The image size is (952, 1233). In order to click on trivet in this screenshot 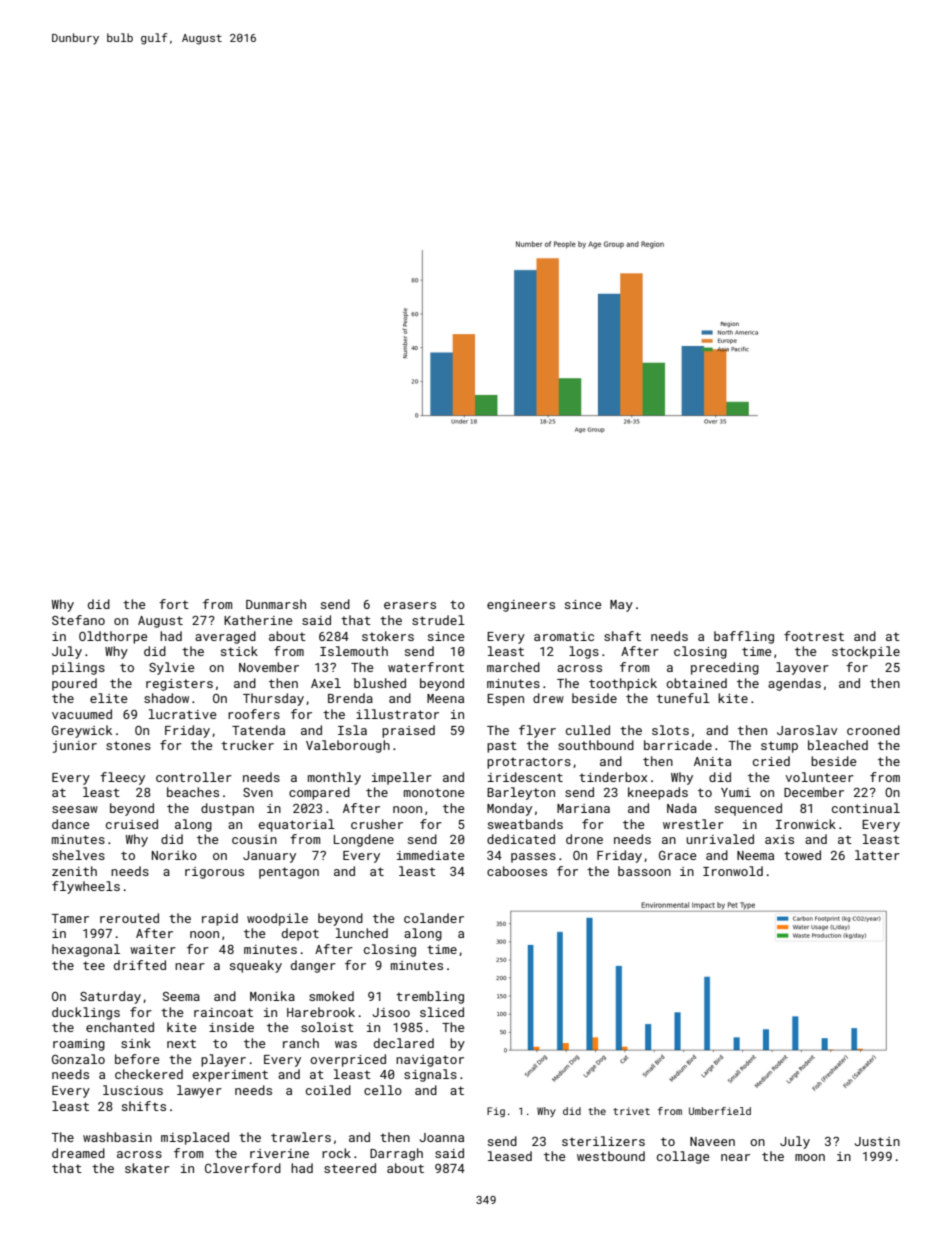, I will do `click(631, 1111)`.
